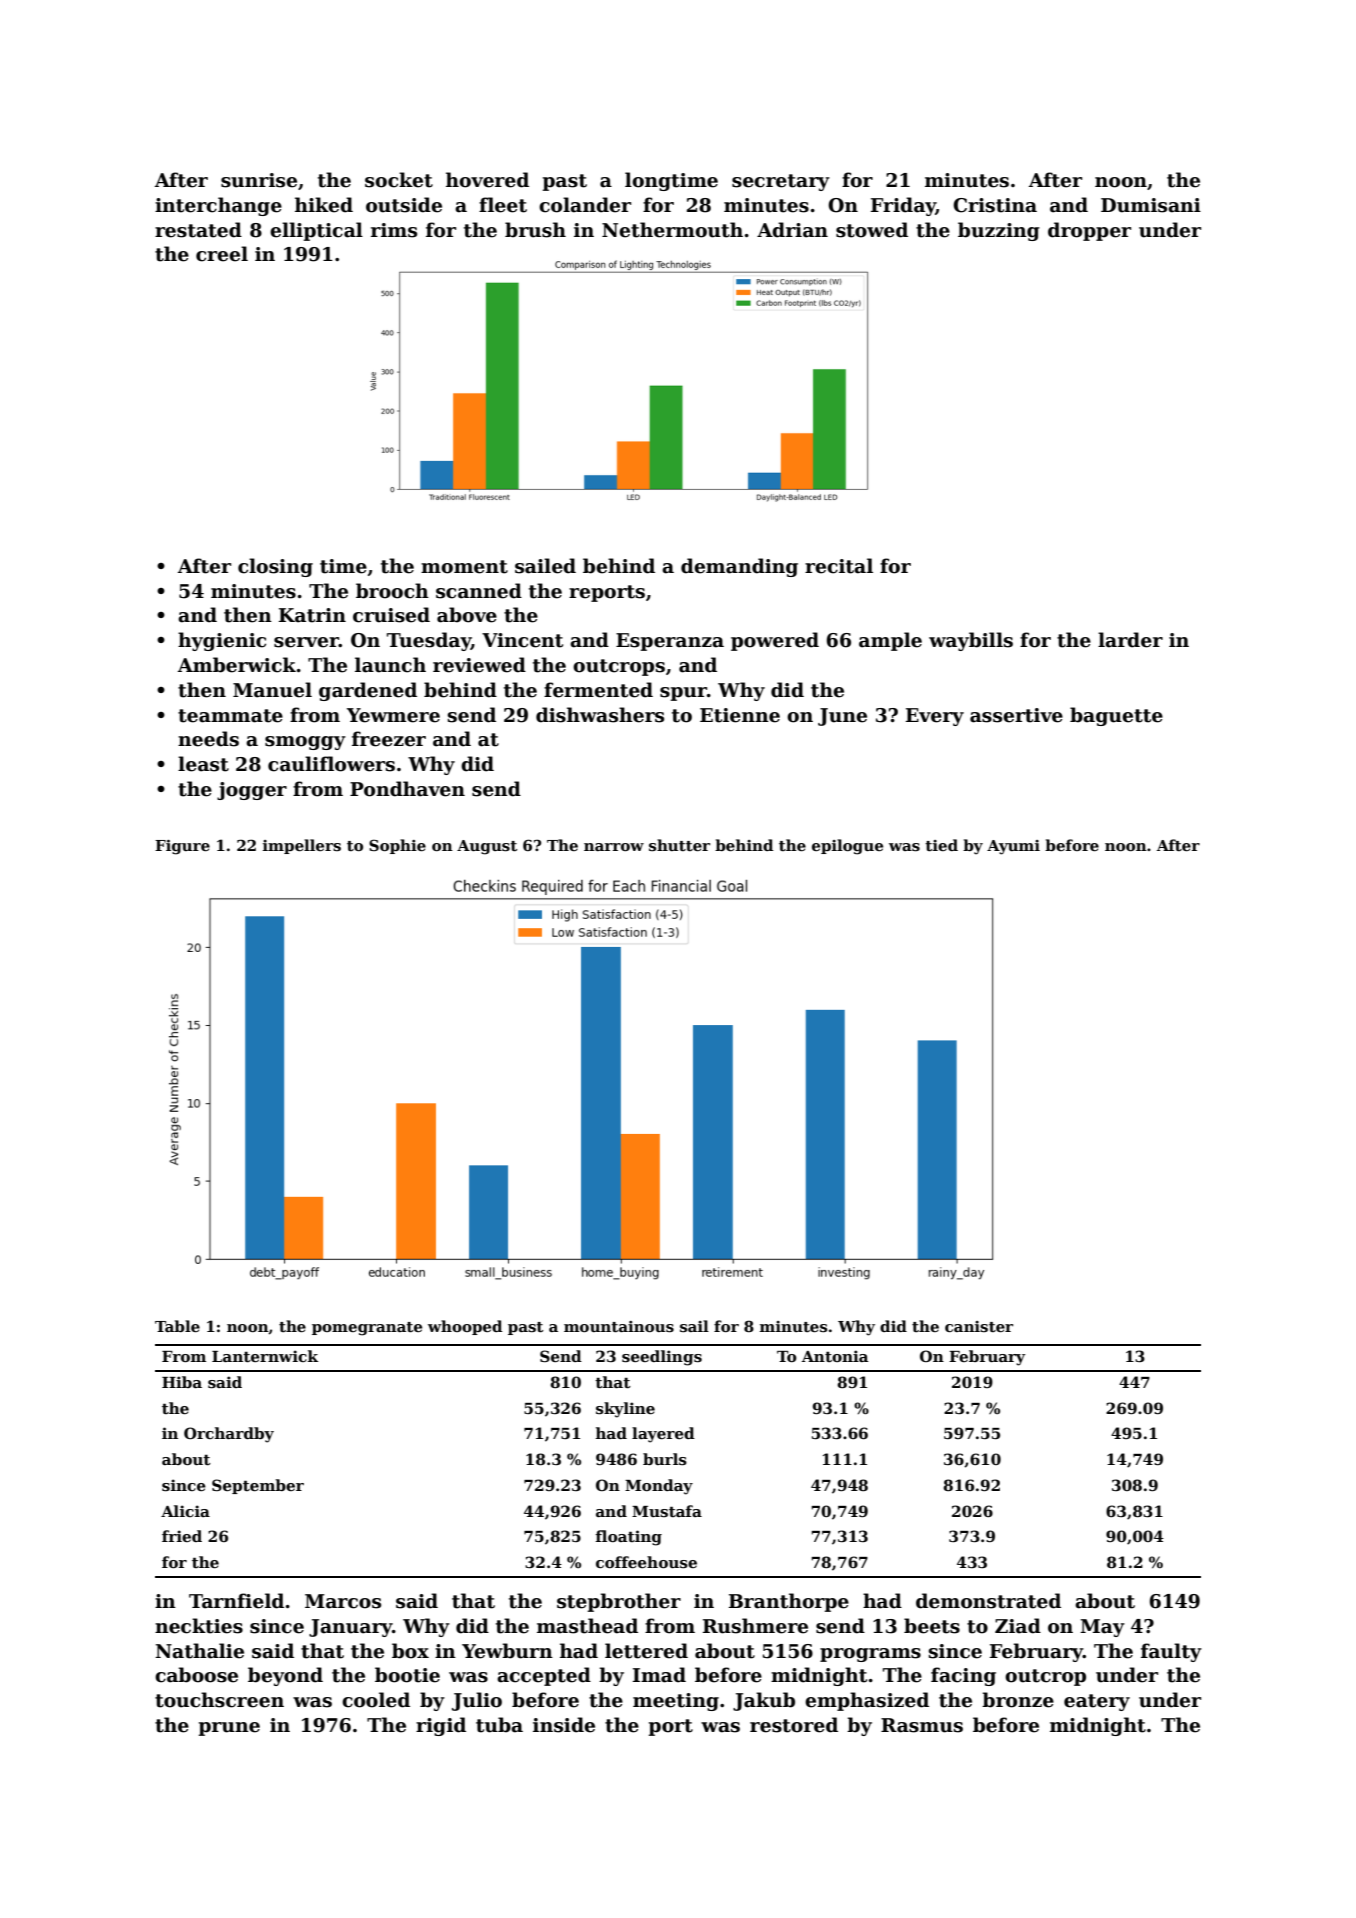 The width and height of the screenshot is (1356, 1918). Describe the element at coordinates (995, 205) in the screenshot. I see `Cristina` at that location.
